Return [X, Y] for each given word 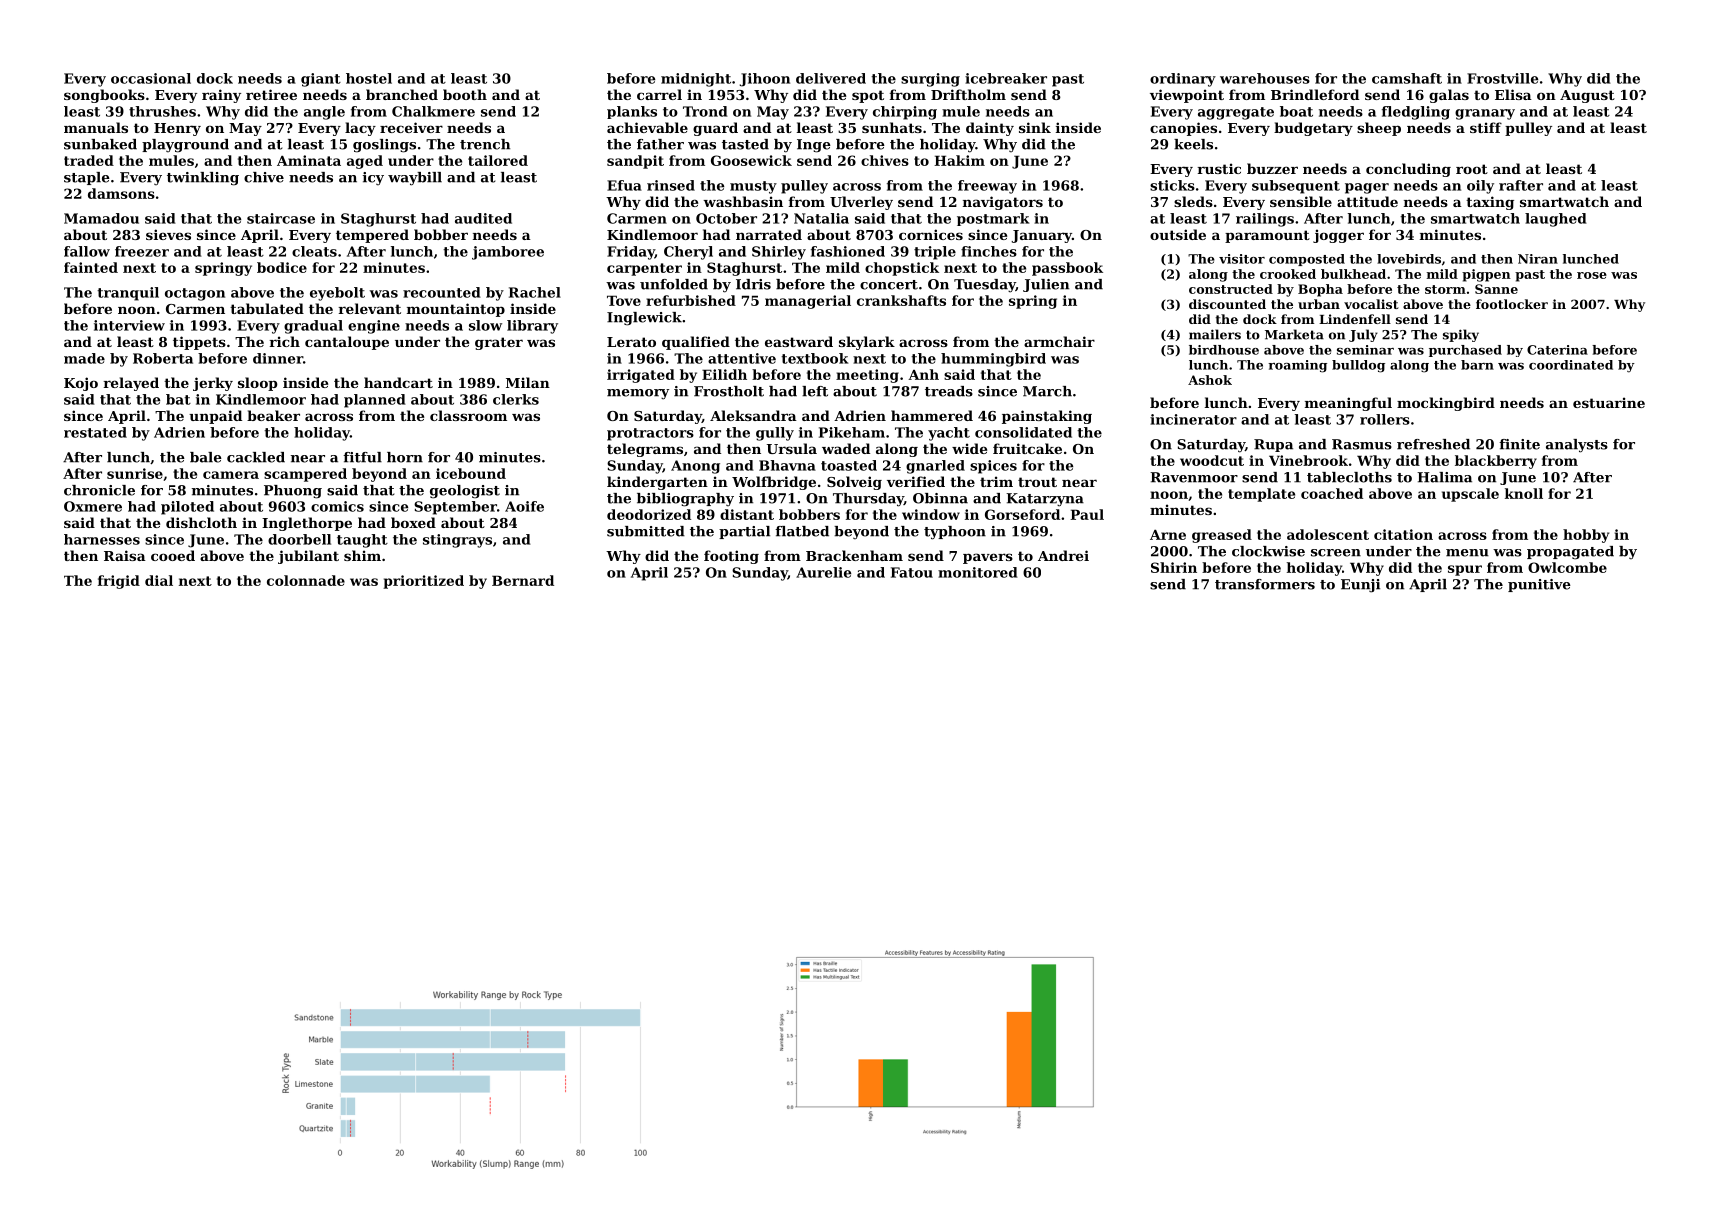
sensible [1301, 201]
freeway [987, 187]
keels [1193, 144]
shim [362, 555]
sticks [1172, 185]
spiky [1461, 335]
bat [178, 399]
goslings [384, 146]
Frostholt [729, 391]
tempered [372, 236]
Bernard [523, 580]
